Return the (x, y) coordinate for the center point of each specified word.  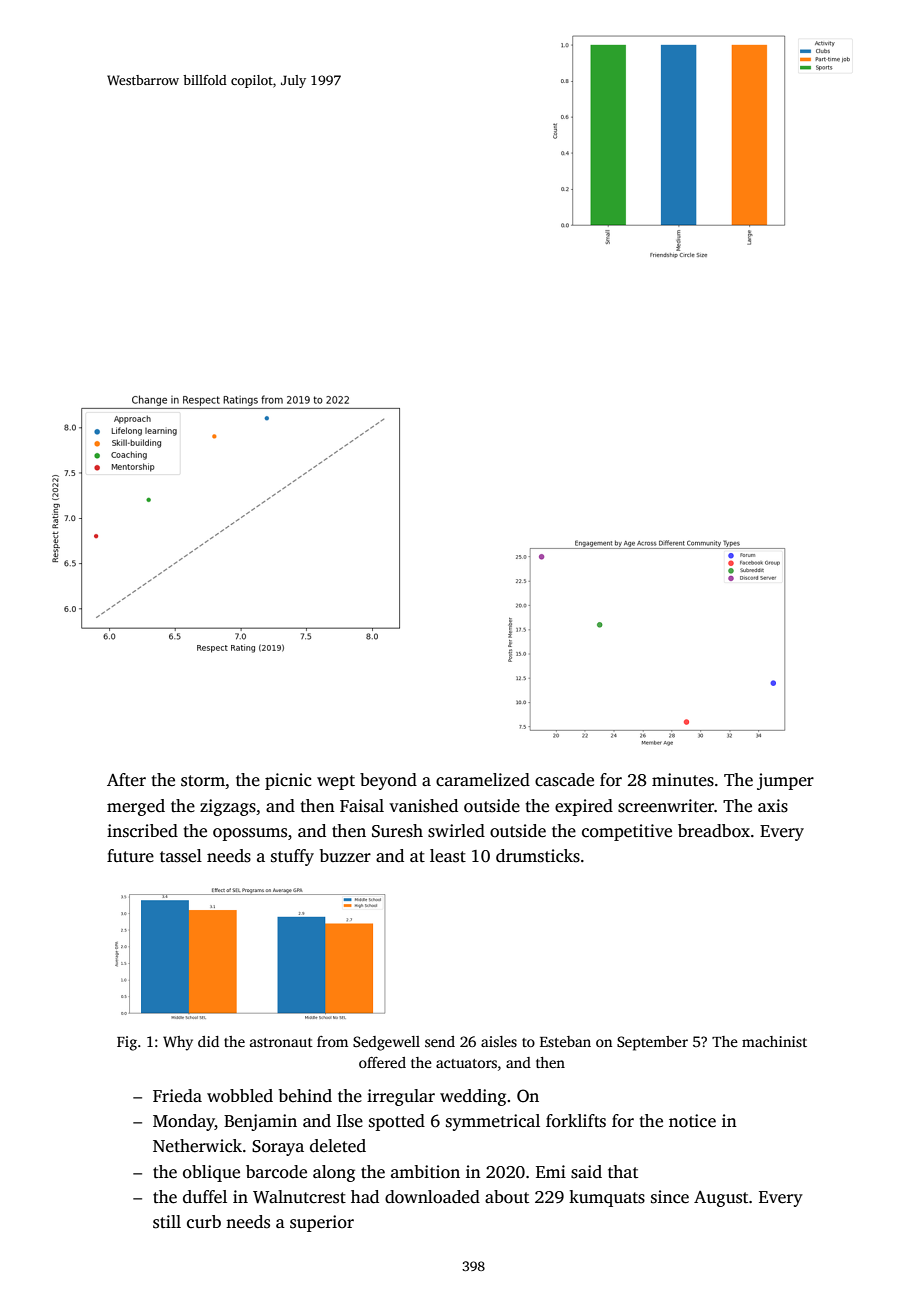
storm (203, 781)
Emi (551, 1171)
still (167, 1222)
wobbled (240, 1096)
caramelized (483, 780)
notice (692, 1121)
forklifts (576, 1121)
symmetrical (493, 1122)
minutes (683, 780)
